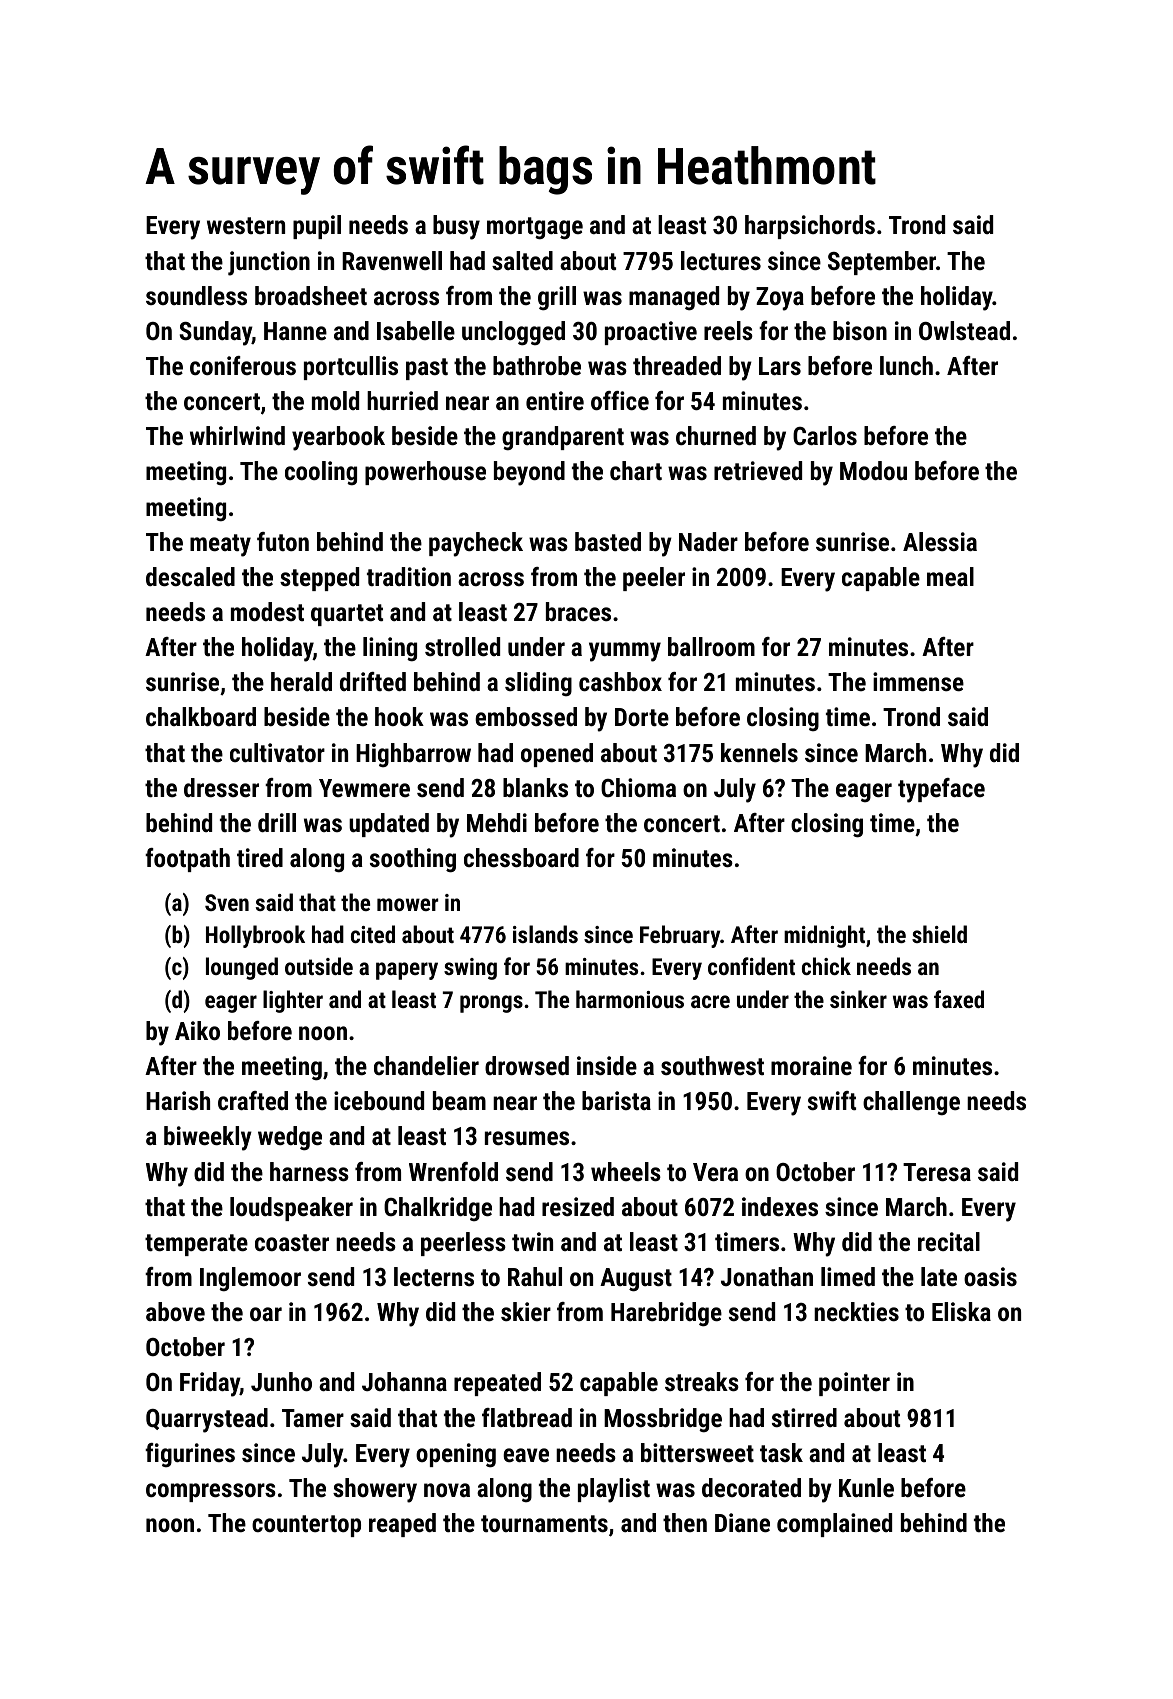  What do you see at coordinates (425, 473) in the page?
I see `powerhouse` at bounding box center [425, 473].
